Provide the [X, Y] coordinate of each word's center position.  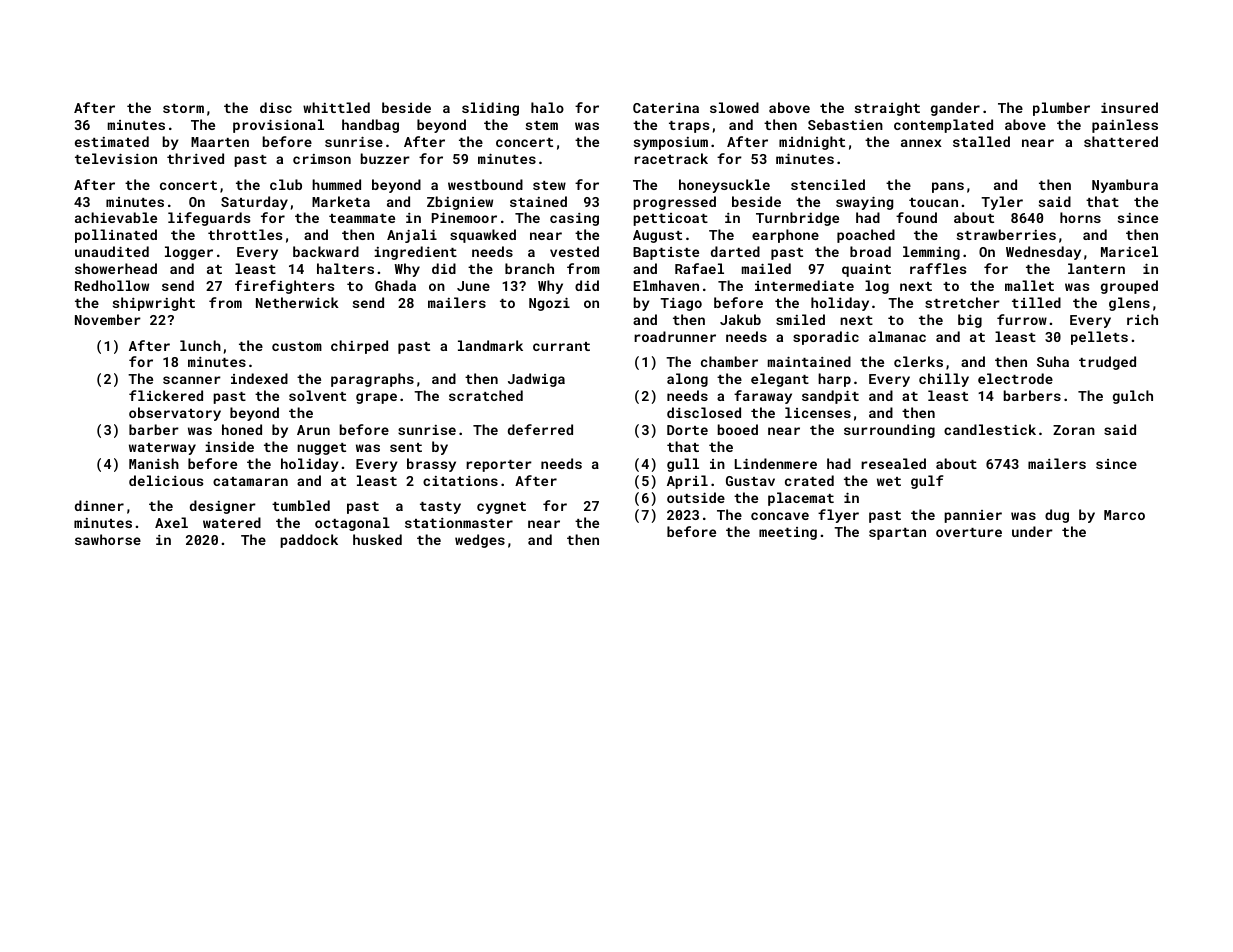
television [116, 158]
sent [406, 447]
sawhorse [108, 539]
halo [547, 107]
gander [955, 109]
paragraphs [372, 380]
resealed [893, 463]
